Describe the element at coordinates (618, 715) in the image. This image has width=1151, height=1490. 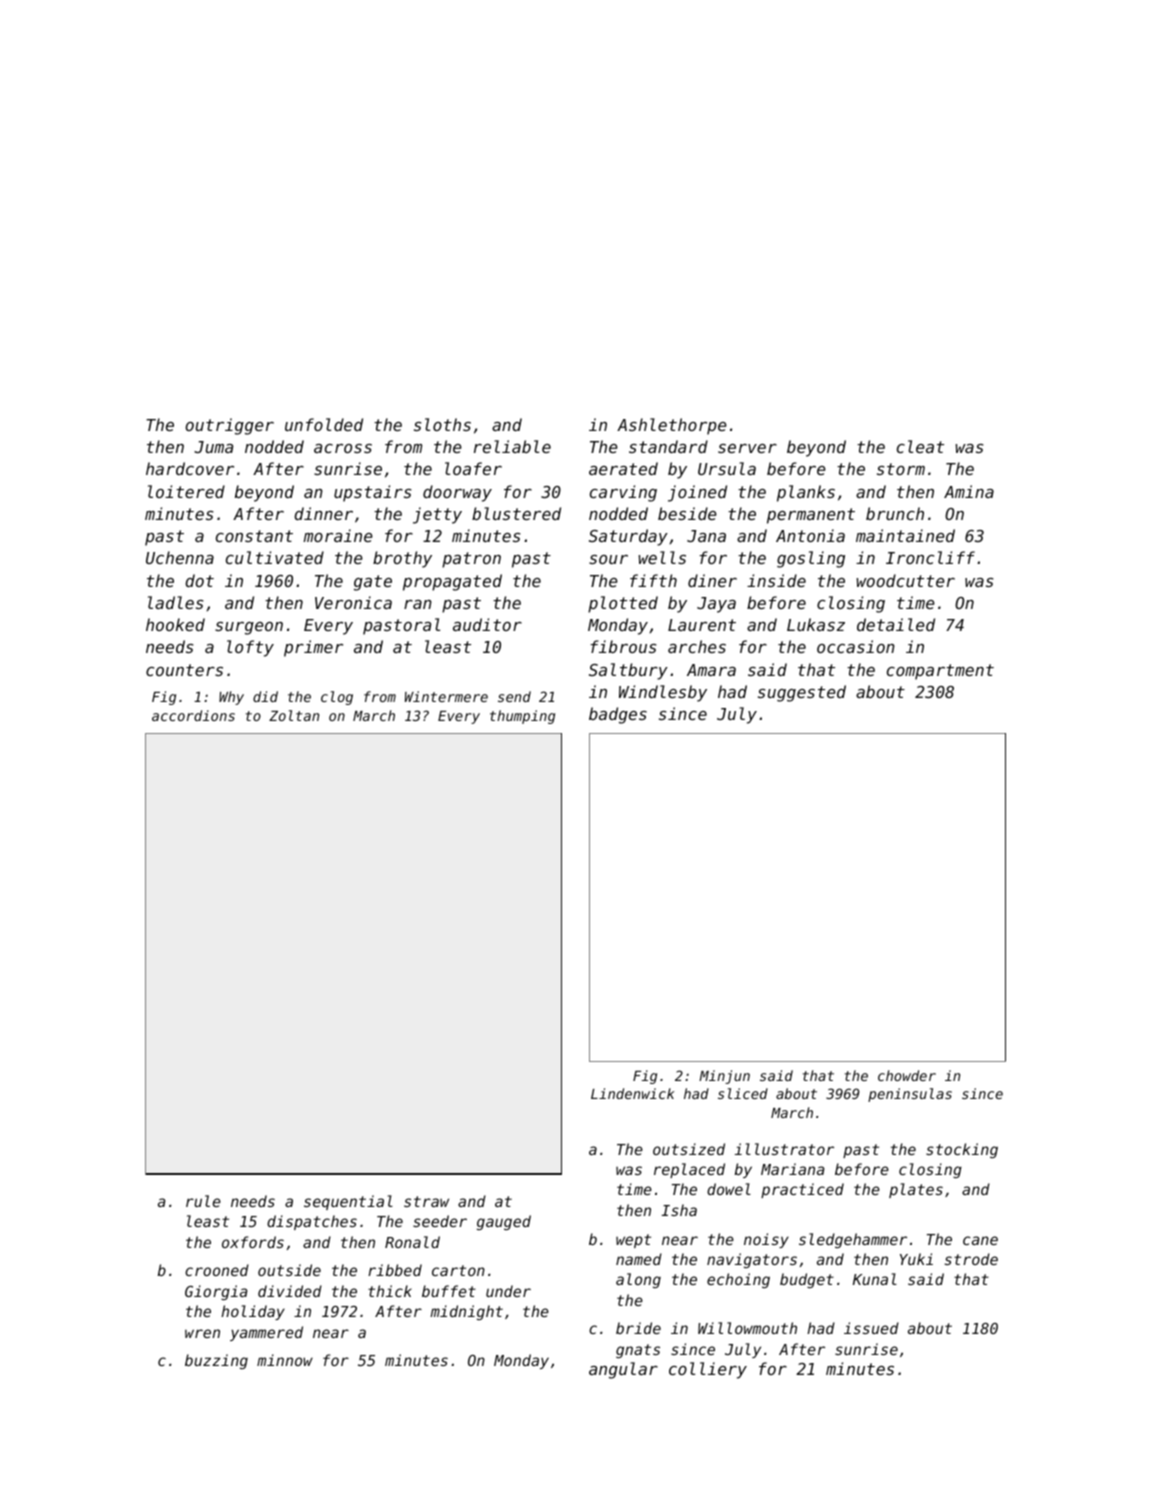
I see `badges` at that location.
